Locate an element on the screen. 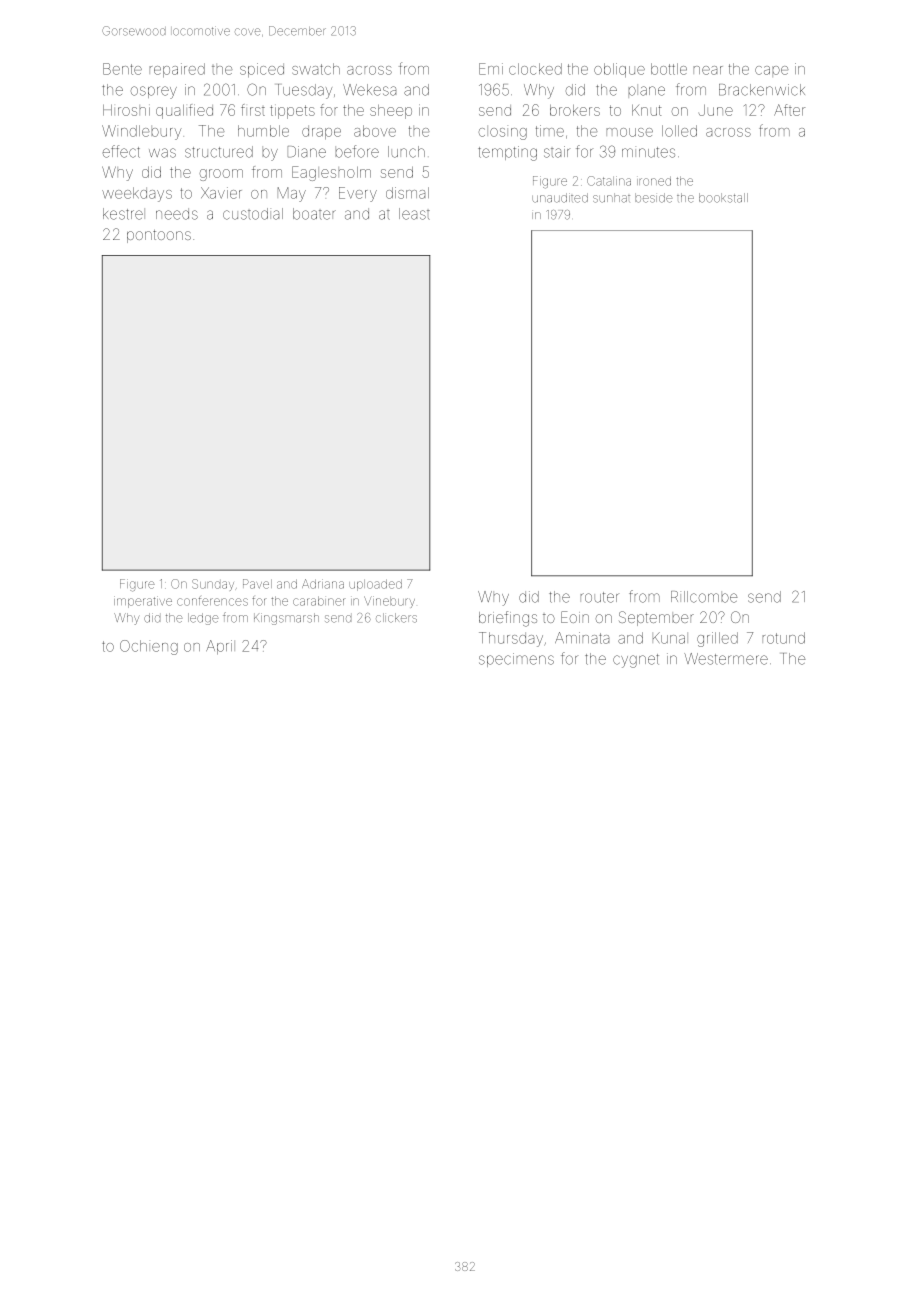  Brackenwick is located at coordinates (762, 90).
